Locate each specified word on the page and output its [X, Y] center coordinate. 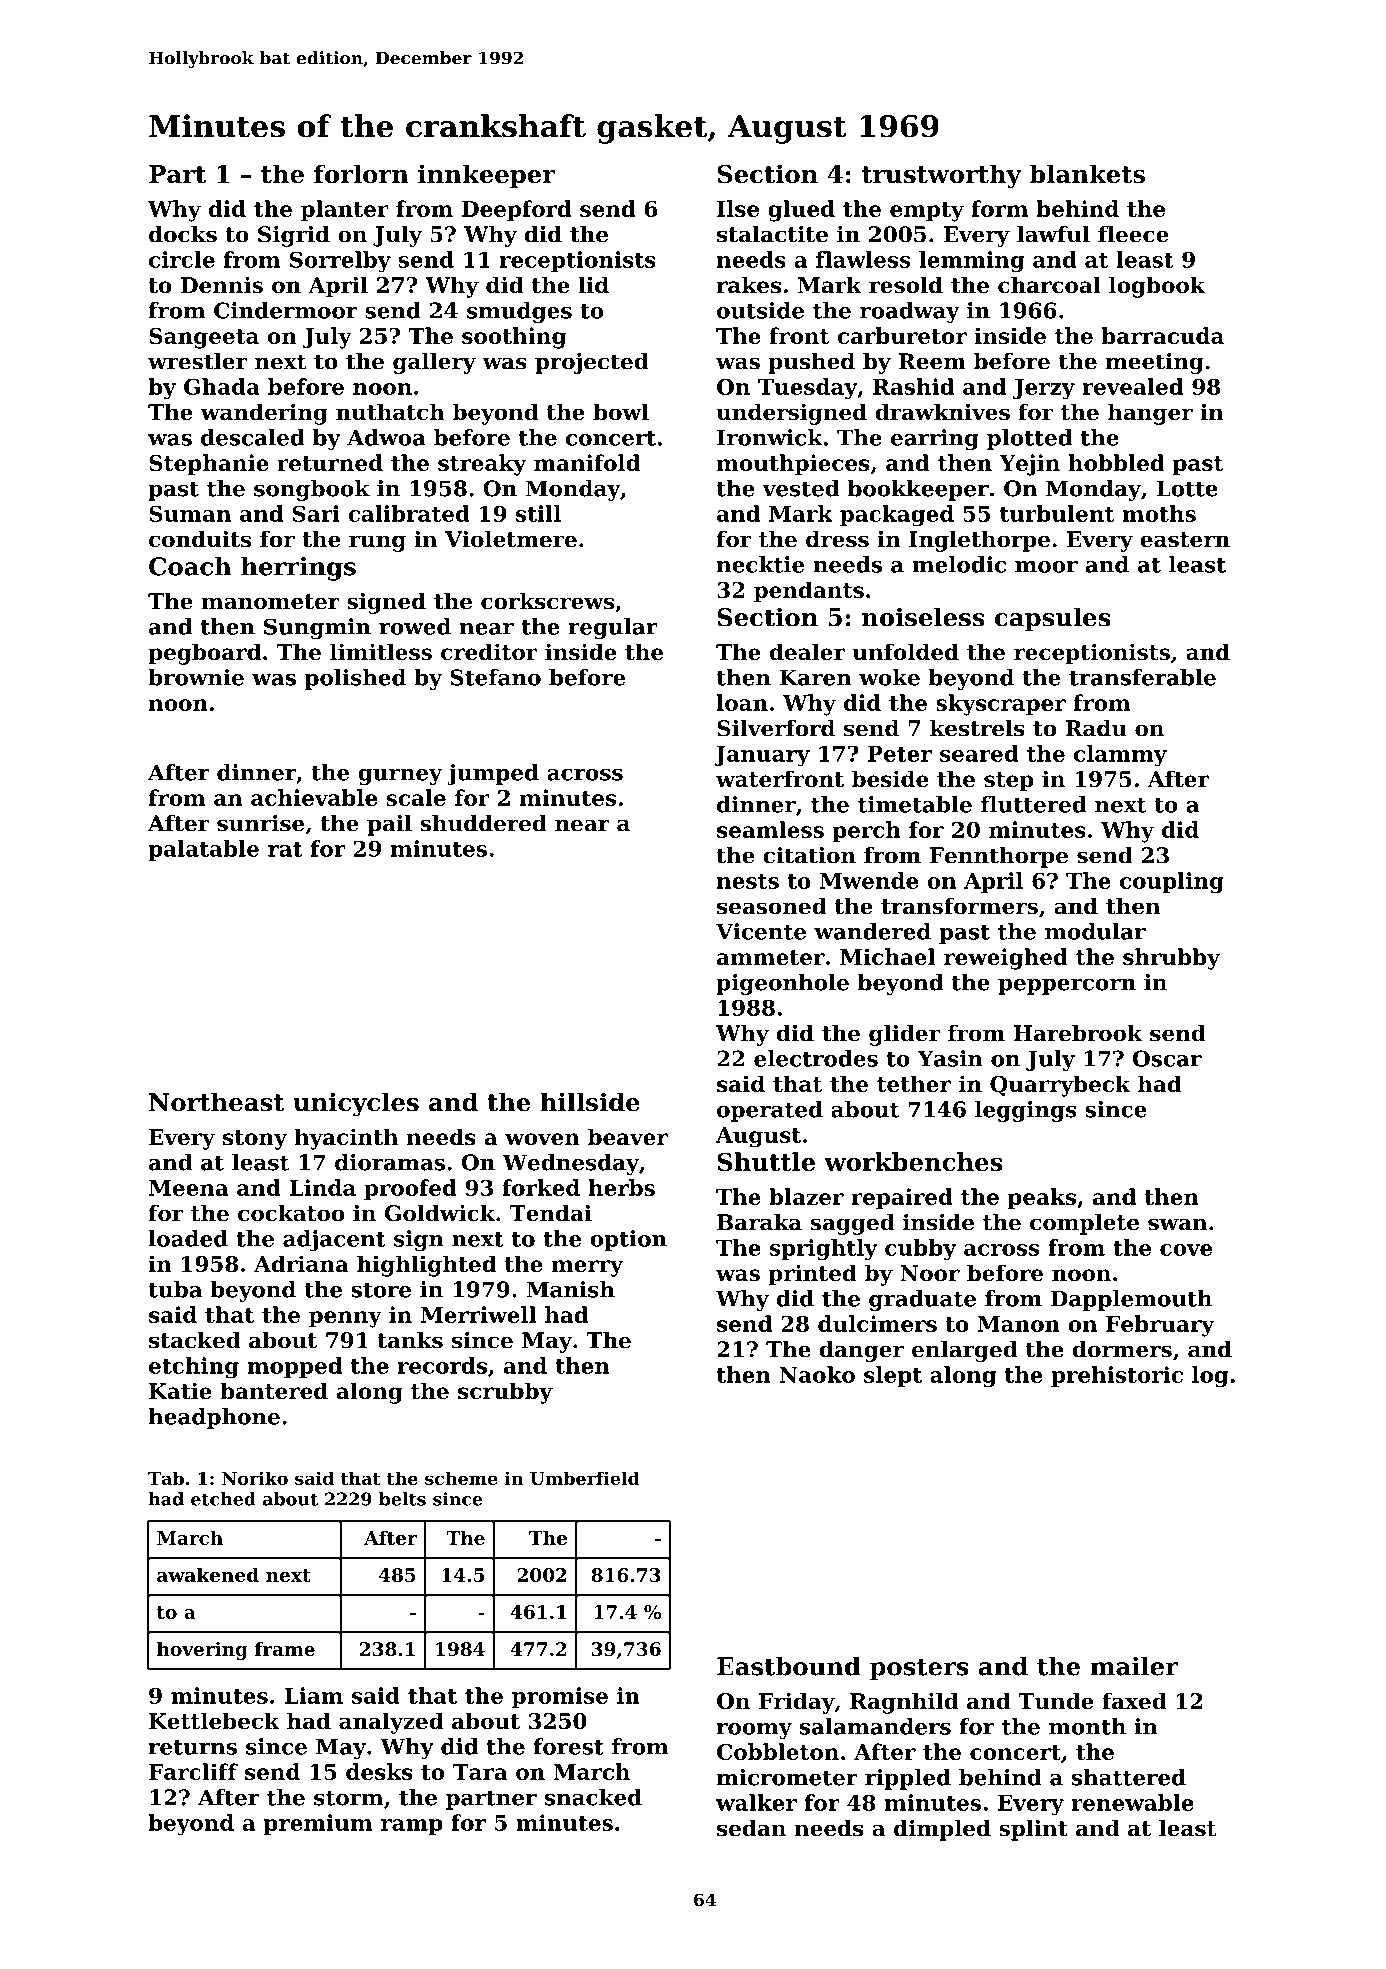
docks [183, 234]
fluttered [1034, 804]
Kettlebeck [214, 1721]
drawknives [942, 412]
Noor [930, 1273]
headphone [214, 1418]
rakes [748, 284]
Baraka [759, 1222]
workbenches [913, 1161]
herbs [621, 1187]
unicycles [356, 1104]
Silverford [776, 728]
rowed [415, 626]
